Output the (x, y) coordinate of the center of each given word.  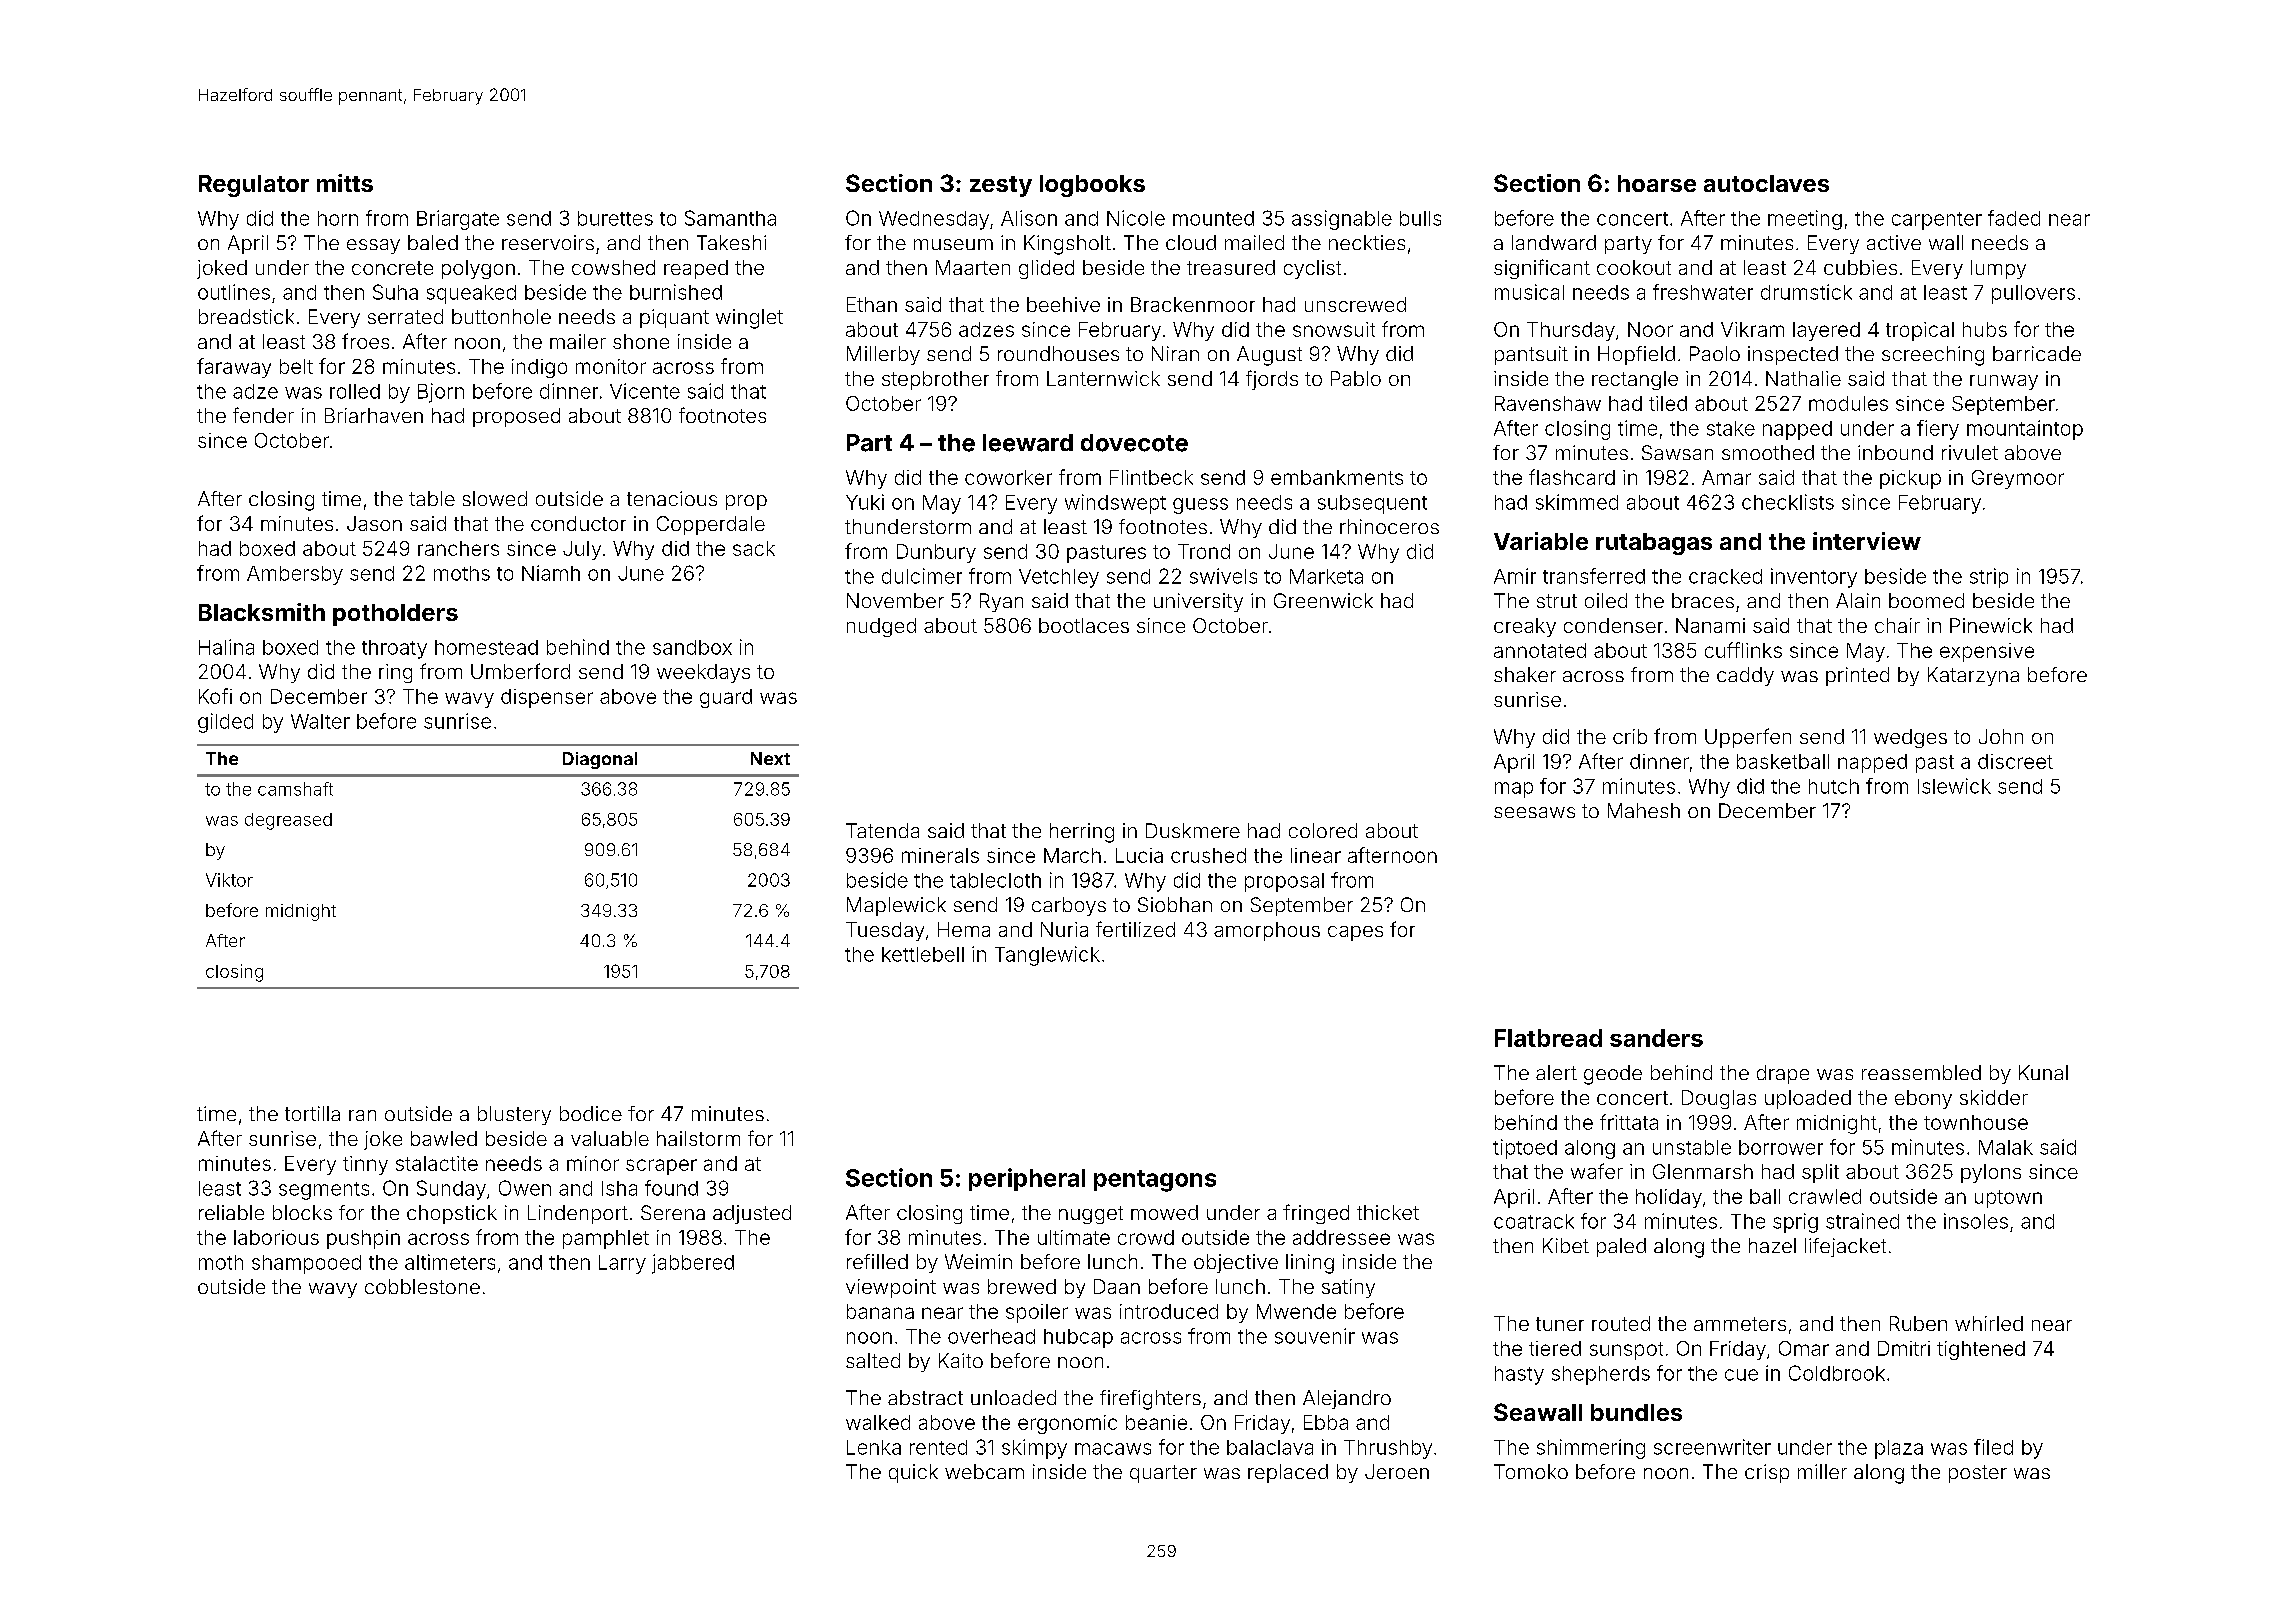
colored (1323, 830)
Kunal (2043, 1072)
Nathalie (1803, 378)
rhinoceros (1389, 526)
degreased (288, 821)
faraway (234, 368)
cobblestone (422, 1286)
